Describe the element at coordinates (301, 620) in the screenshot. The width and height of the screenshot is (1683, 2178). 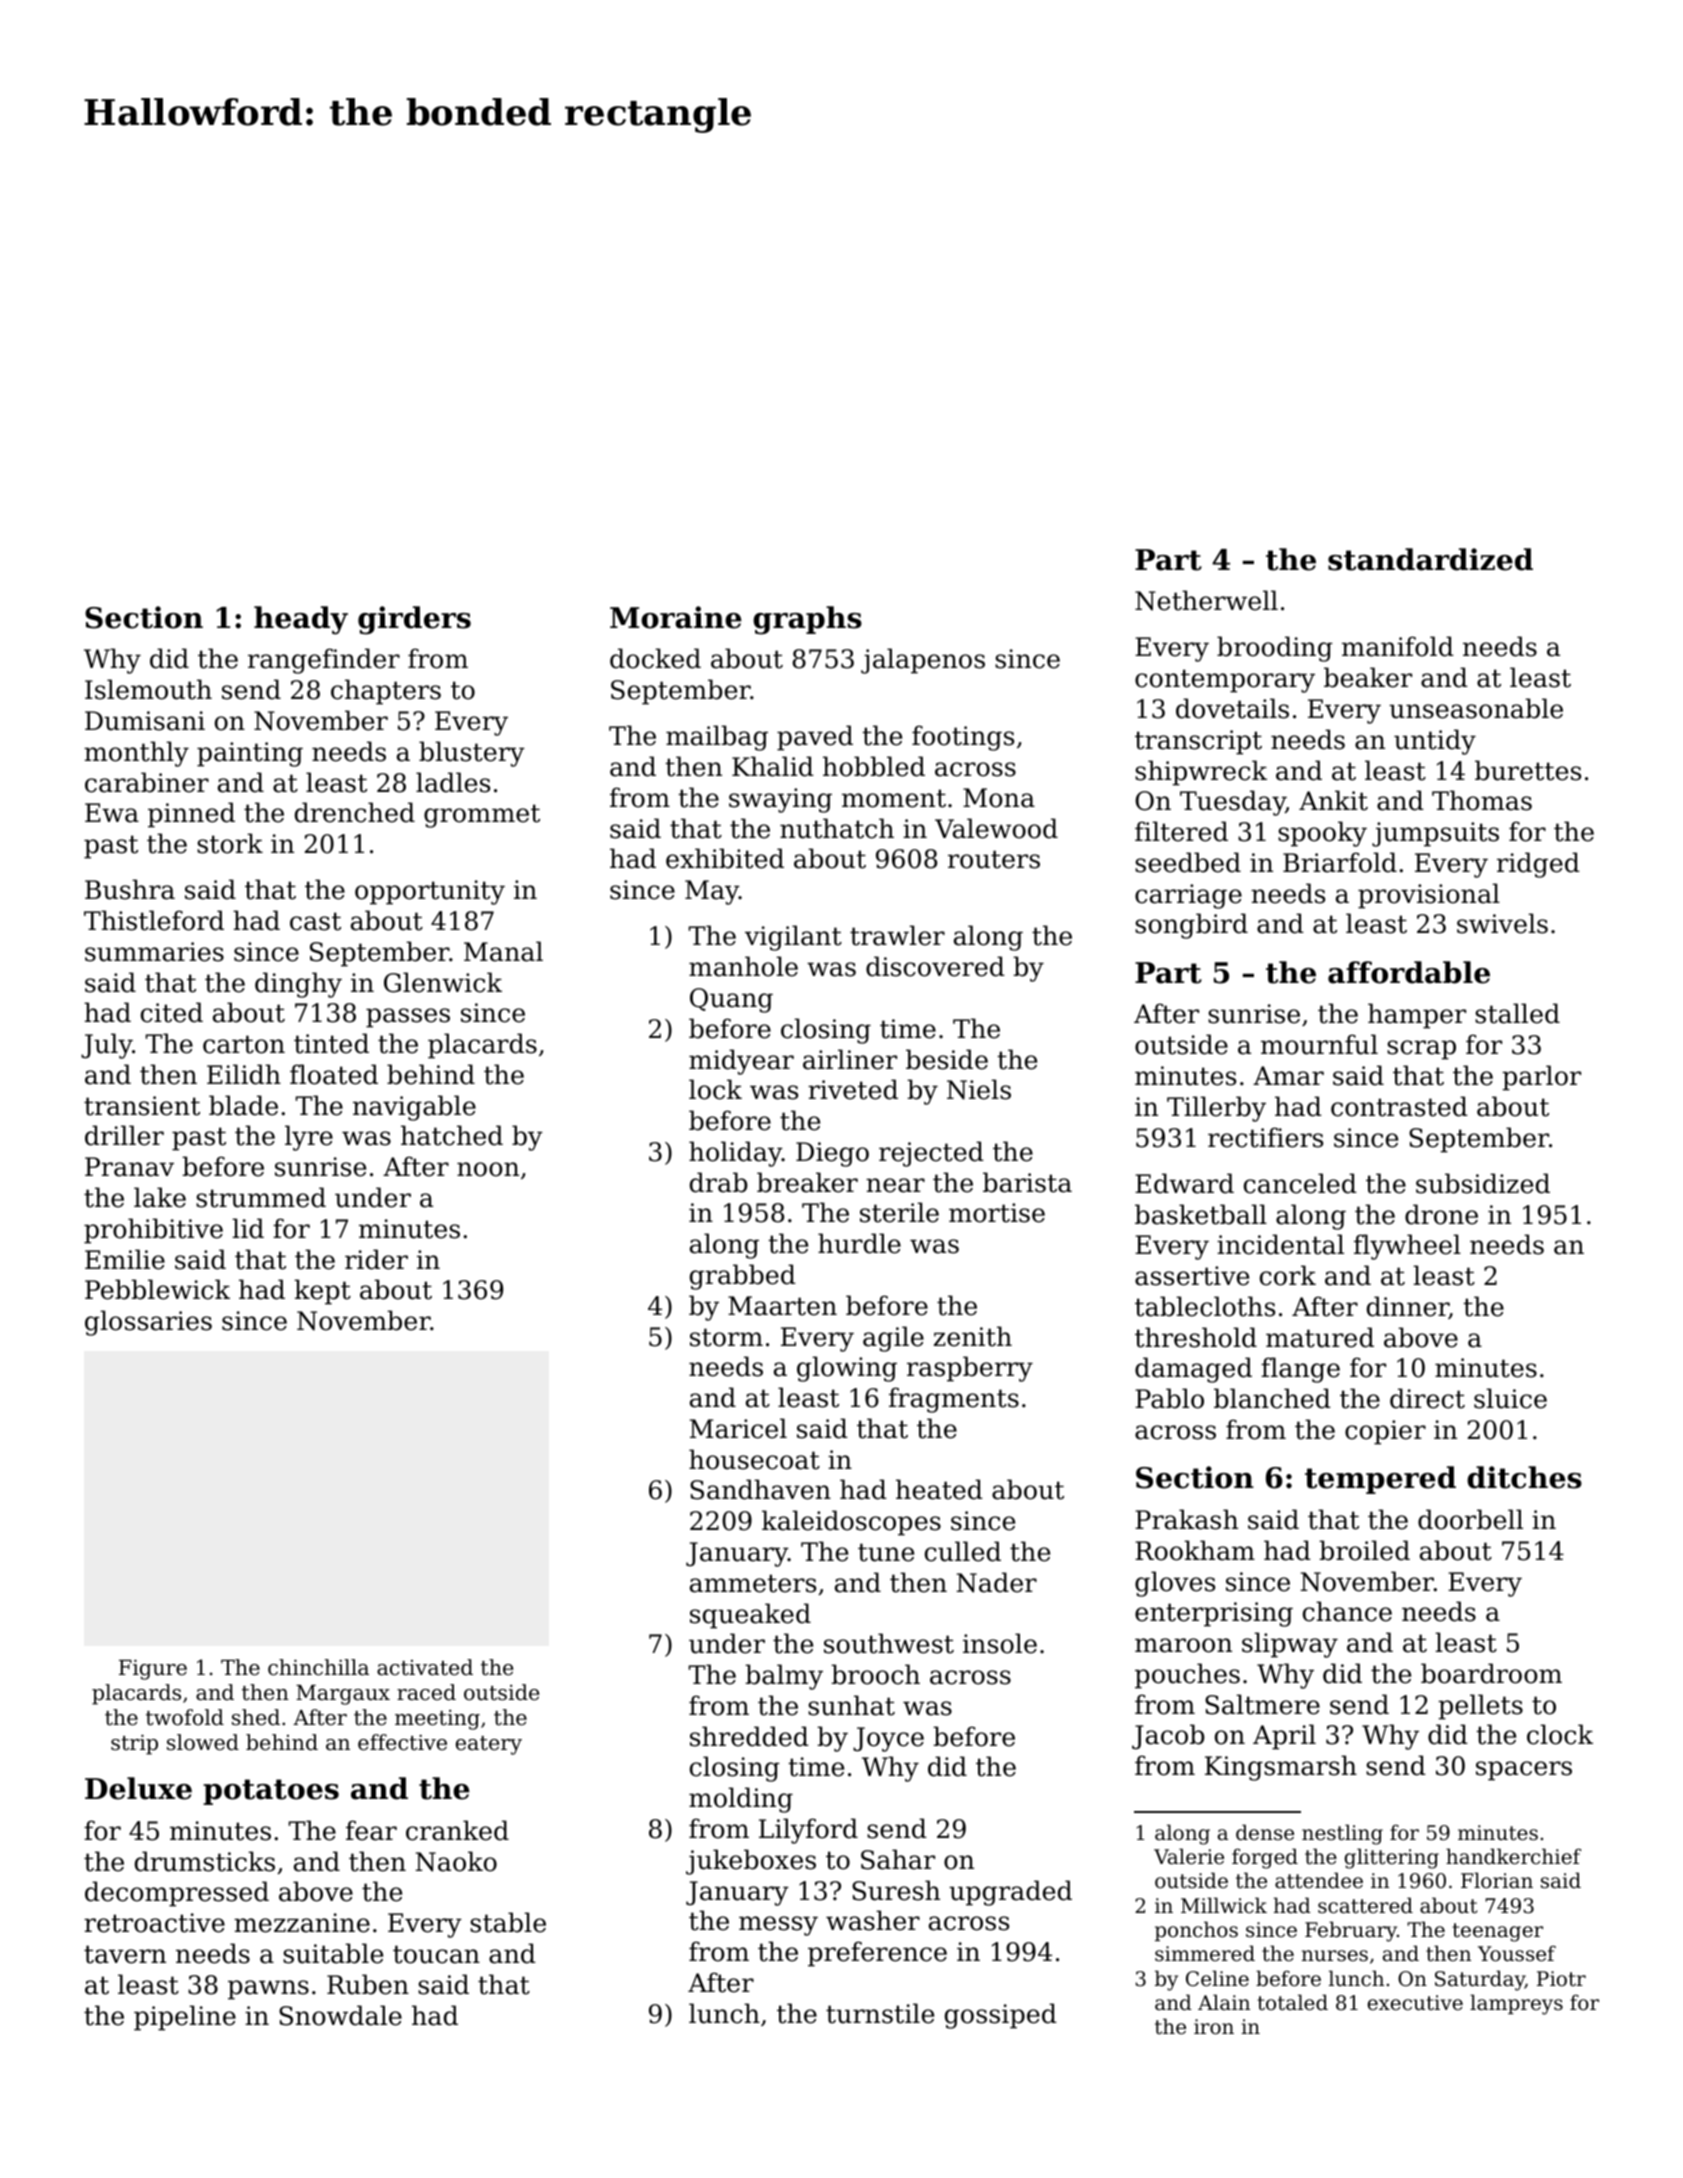
I see `heady` at that location.
